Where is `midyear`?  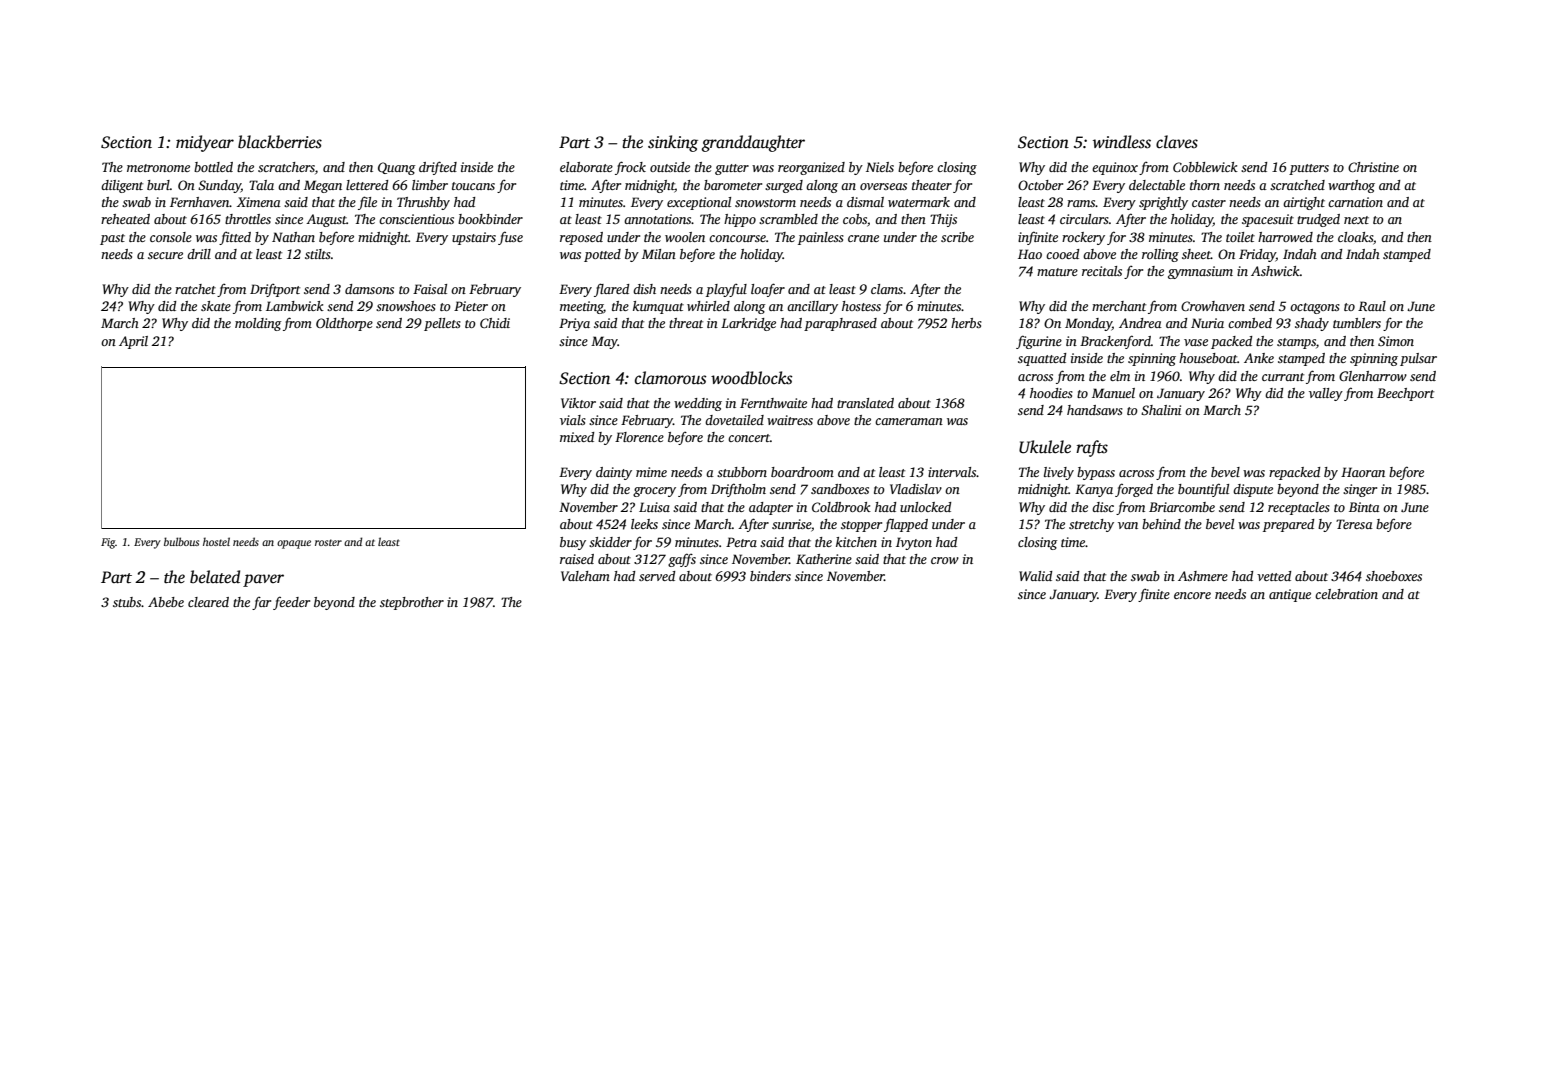
midyear is located at coordinates (205, 143).
